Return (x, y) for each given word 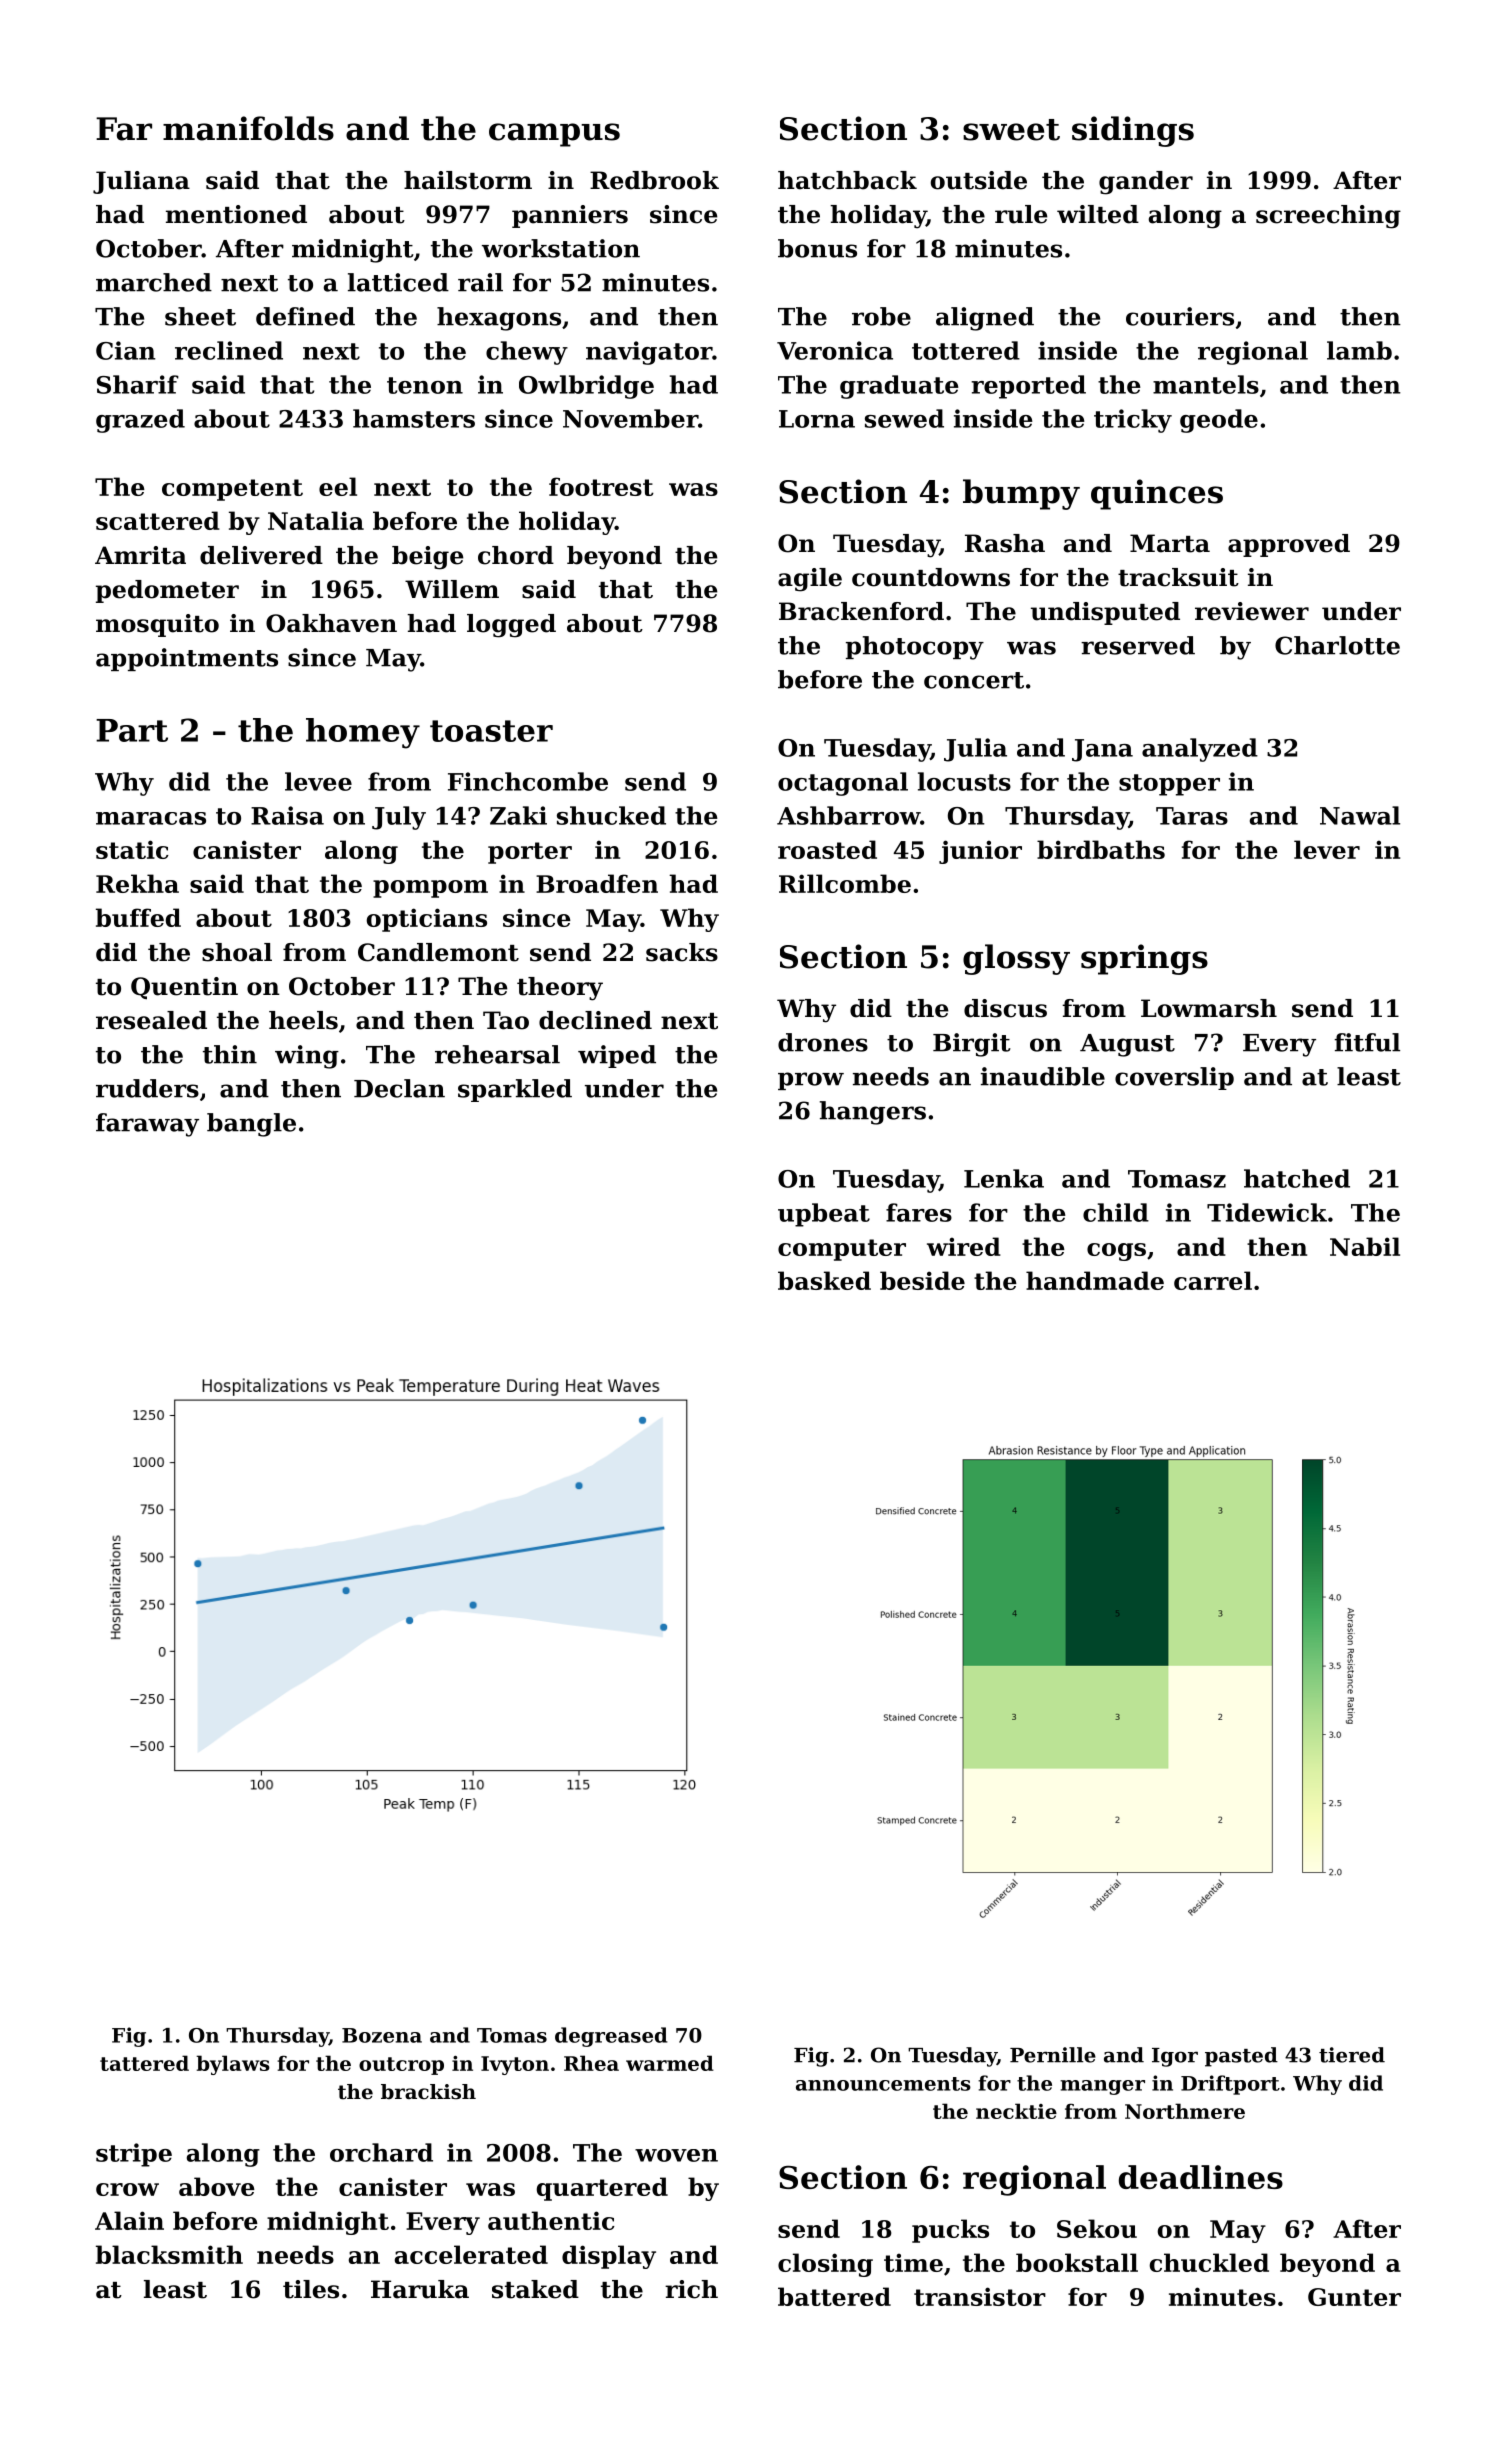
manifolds (248, 128)
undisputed (1105, 613)
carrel (1213, 1280)
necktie (1016, 2111)
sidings (1133, 131)
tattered (144, 2063)
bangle (251, 1125)
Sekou (1097, 2228)
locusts (964, 781)
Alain (129, 2220)
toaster (491, 731)
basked (824, 1280)
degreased (611, 2037)
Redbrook (654, 180)
